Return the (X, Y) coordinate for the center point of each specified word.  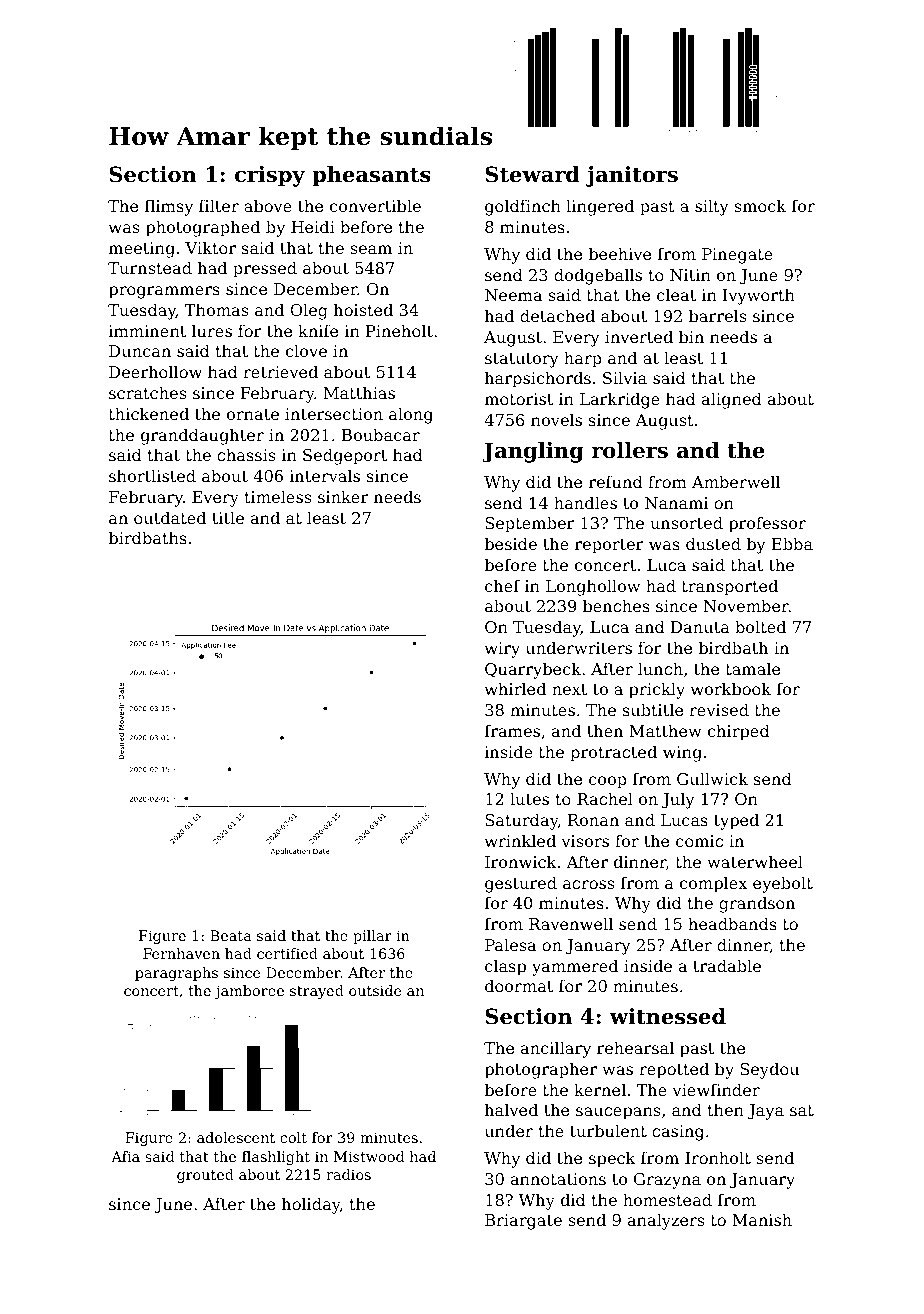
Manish (762, 1219)
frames (512, 730)
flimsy (169, 207)
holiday (311, 1205)
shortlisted (152, 475)
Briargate (523, 1222)
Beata (231, 935)
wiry (502, 650)
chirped (739, 732)
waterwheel (755, 861)
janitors (632, 176)
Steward (532, 174)
